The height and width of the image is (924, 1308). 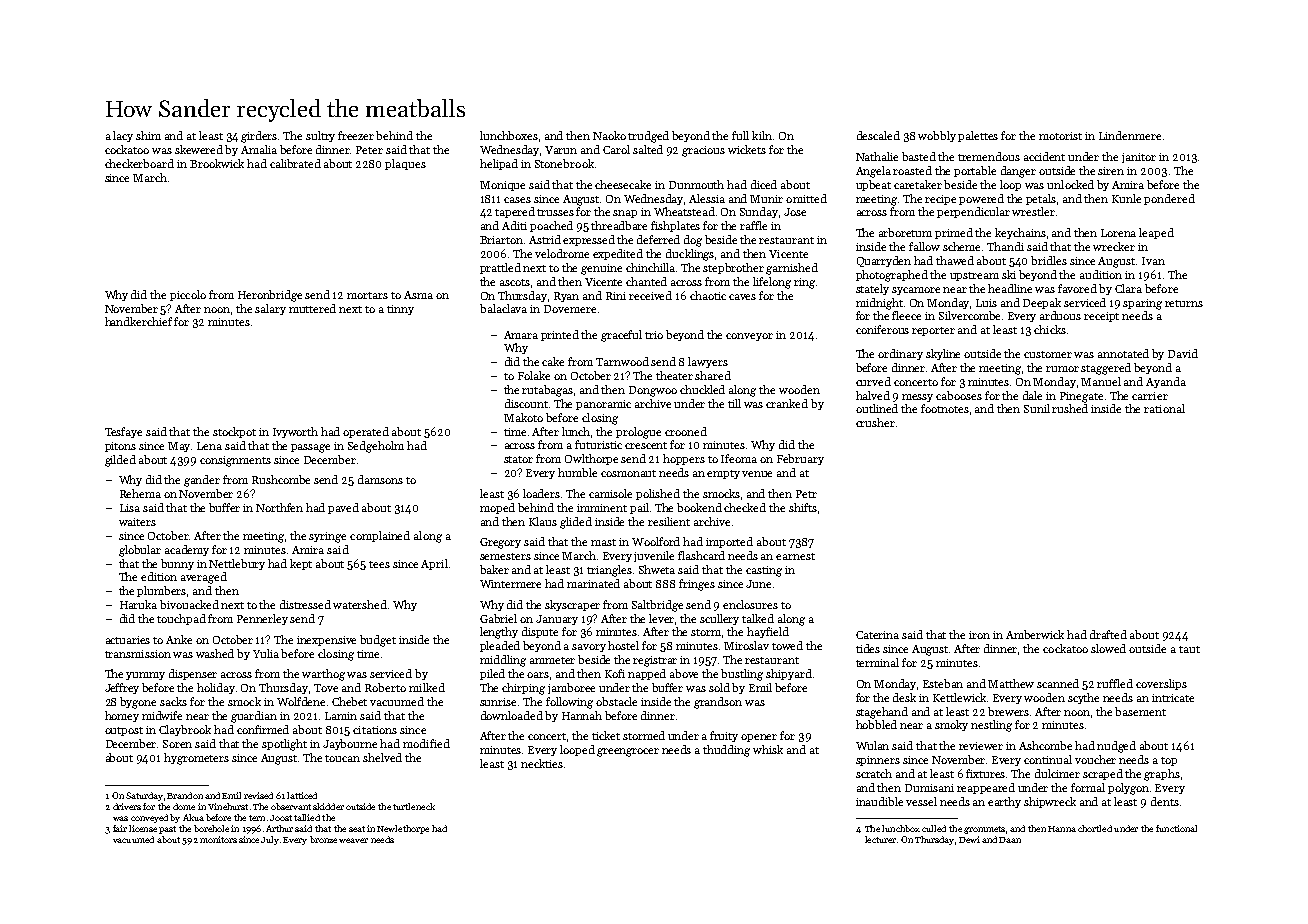 I want to click on drafted, so click(x=1108, y=634).
